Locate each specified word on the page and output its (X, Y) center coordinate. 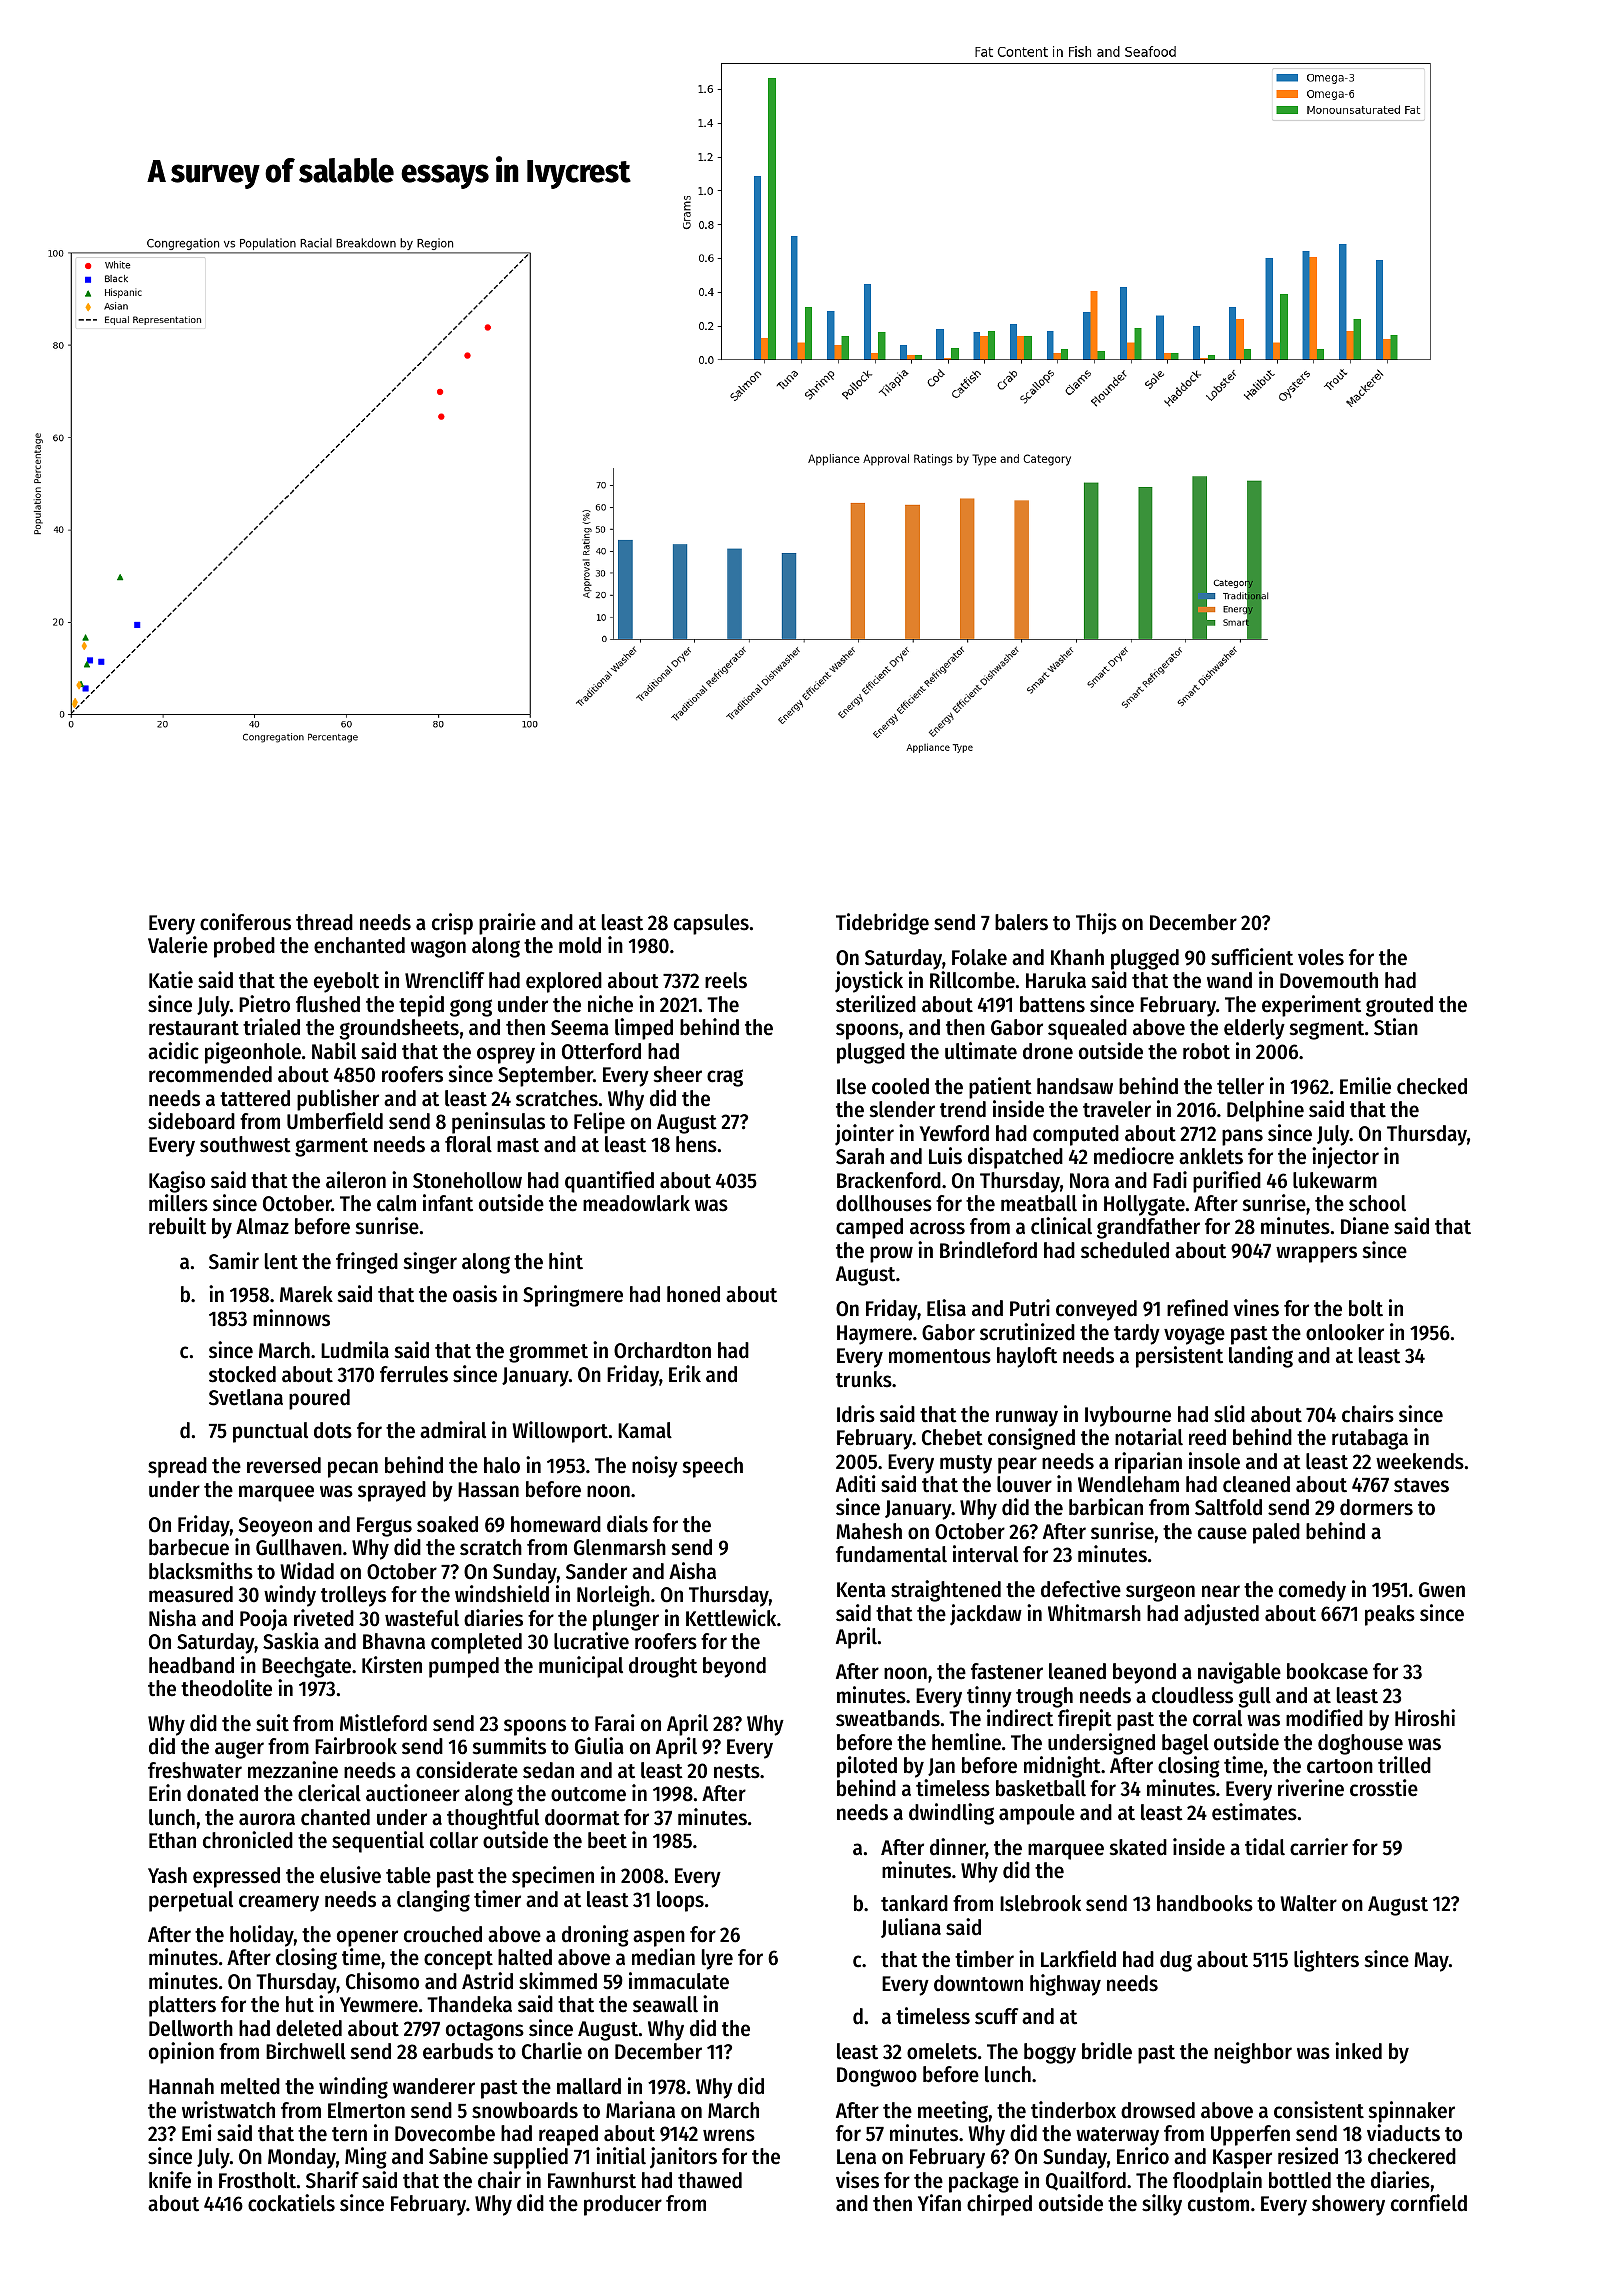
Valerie (178, 945)
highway (1065, 1985)
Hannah (181, 2086)
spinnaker (1412, 2112)
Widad (307, 1571)
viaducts (1403, 2133)
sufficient (1252, 957)
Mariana (640, 2110)
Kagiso (177, 1182)
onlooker (1345, 1332)
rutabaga (1370, 1439)
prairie (507, 924)
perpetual (191, 1901)
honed (693, 1294)
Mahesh (869, 1531)
